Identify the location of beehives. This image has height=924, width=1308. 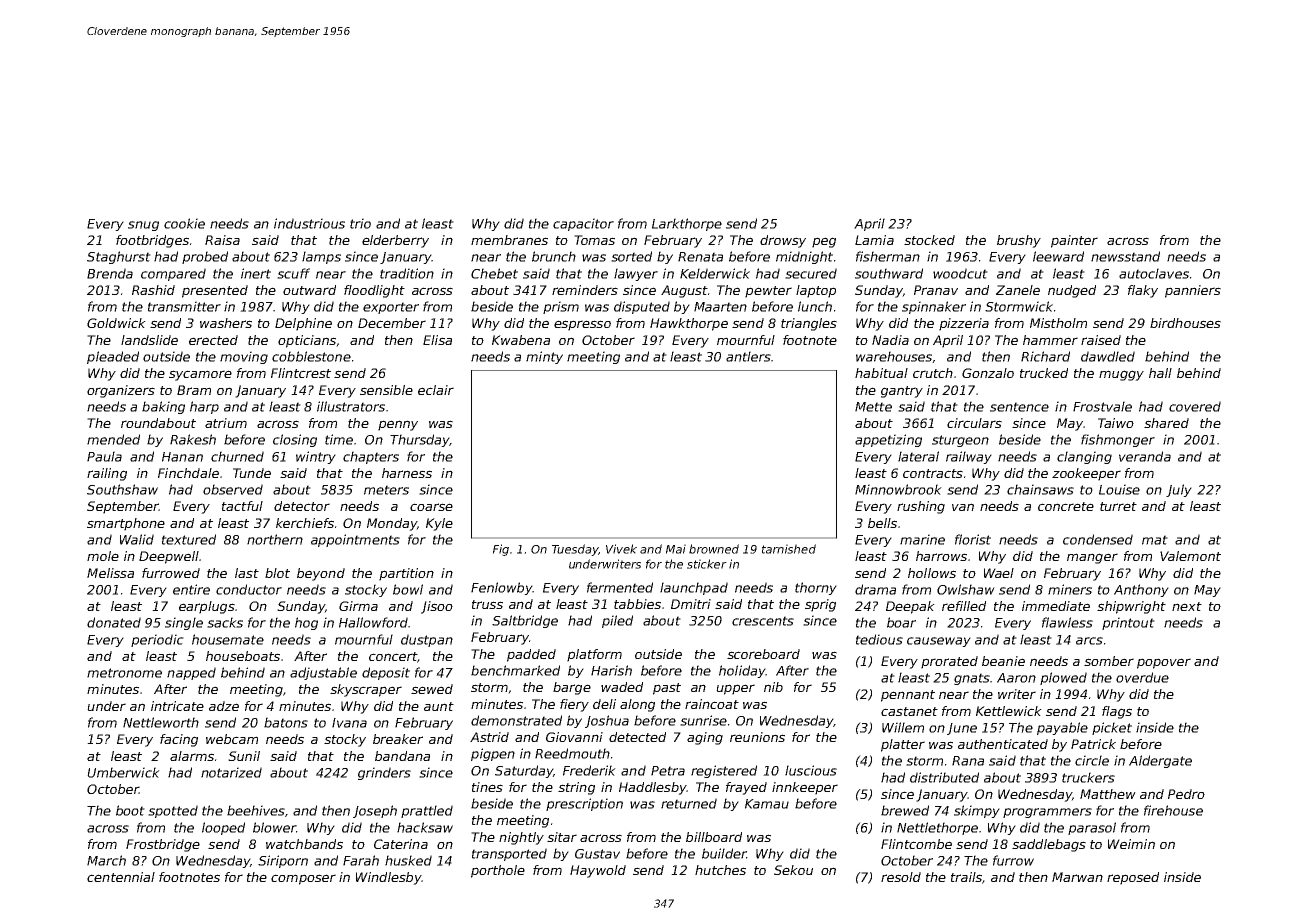
(256, 810).
